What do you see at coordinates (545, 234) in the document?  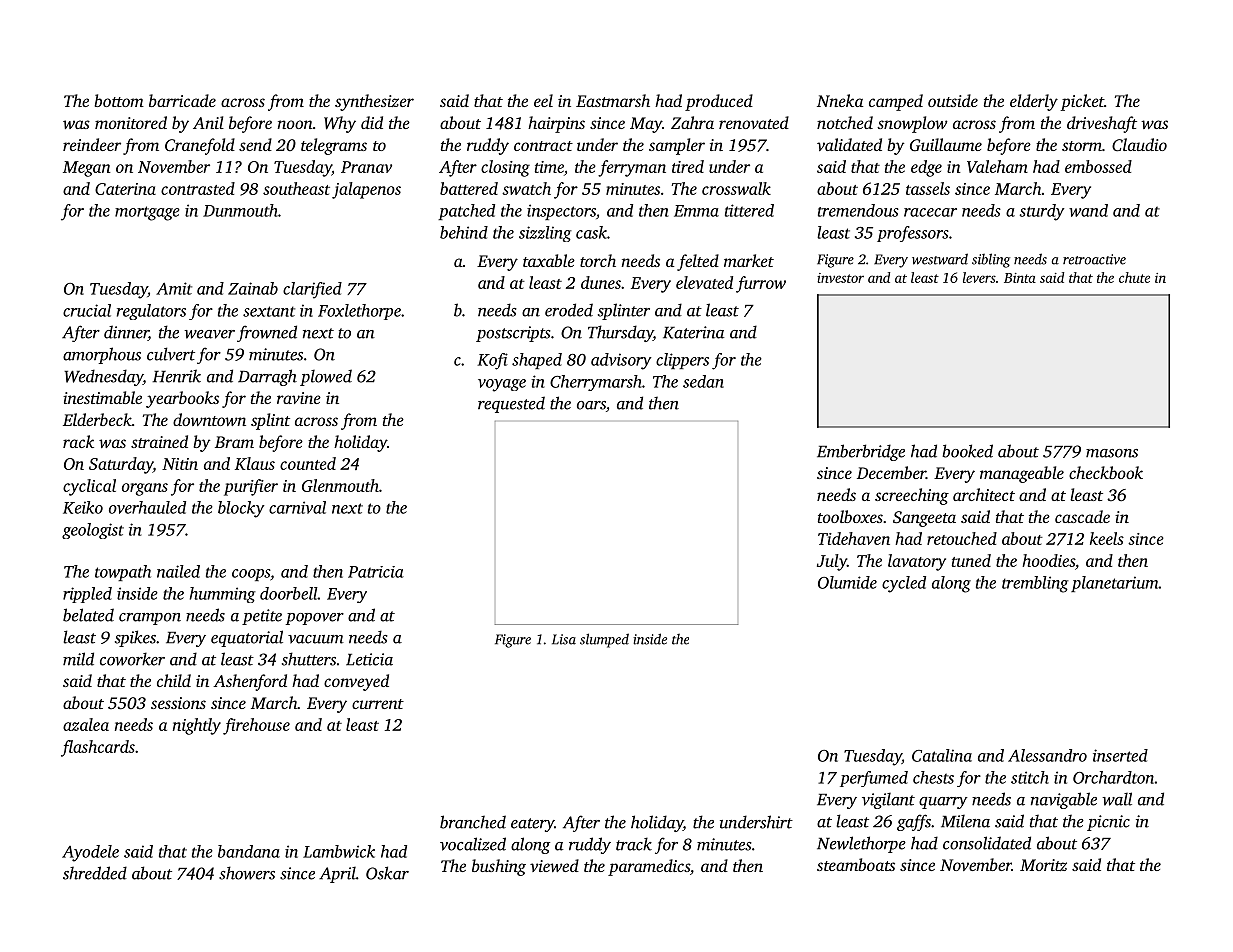 I see `sizzling` at bounding box center [545, 234].
